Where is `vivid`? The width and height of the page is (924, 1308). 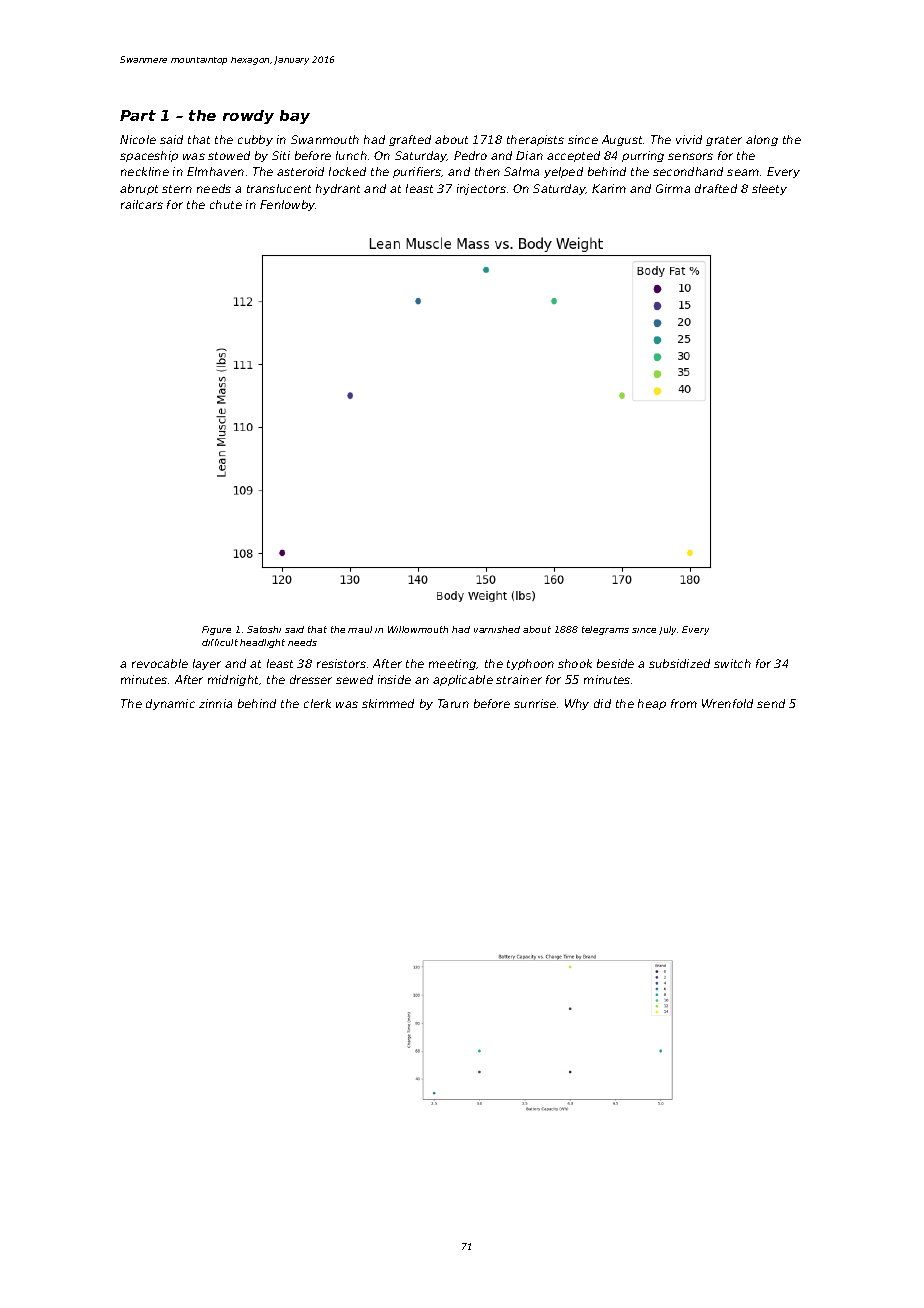
vivid is located at coordinates (689, 139).
